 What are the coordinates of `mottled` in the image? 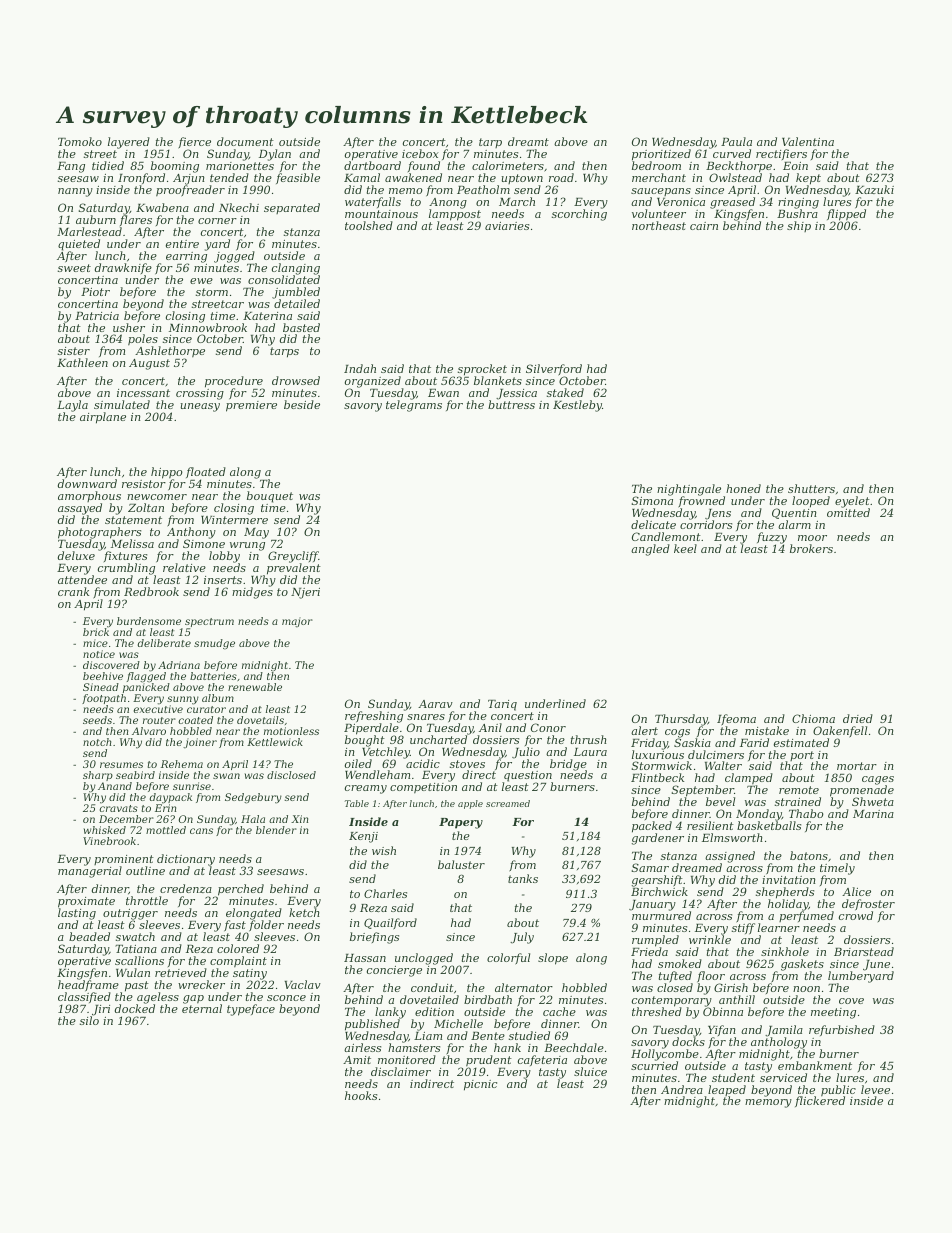 It's located at (166, 830).
